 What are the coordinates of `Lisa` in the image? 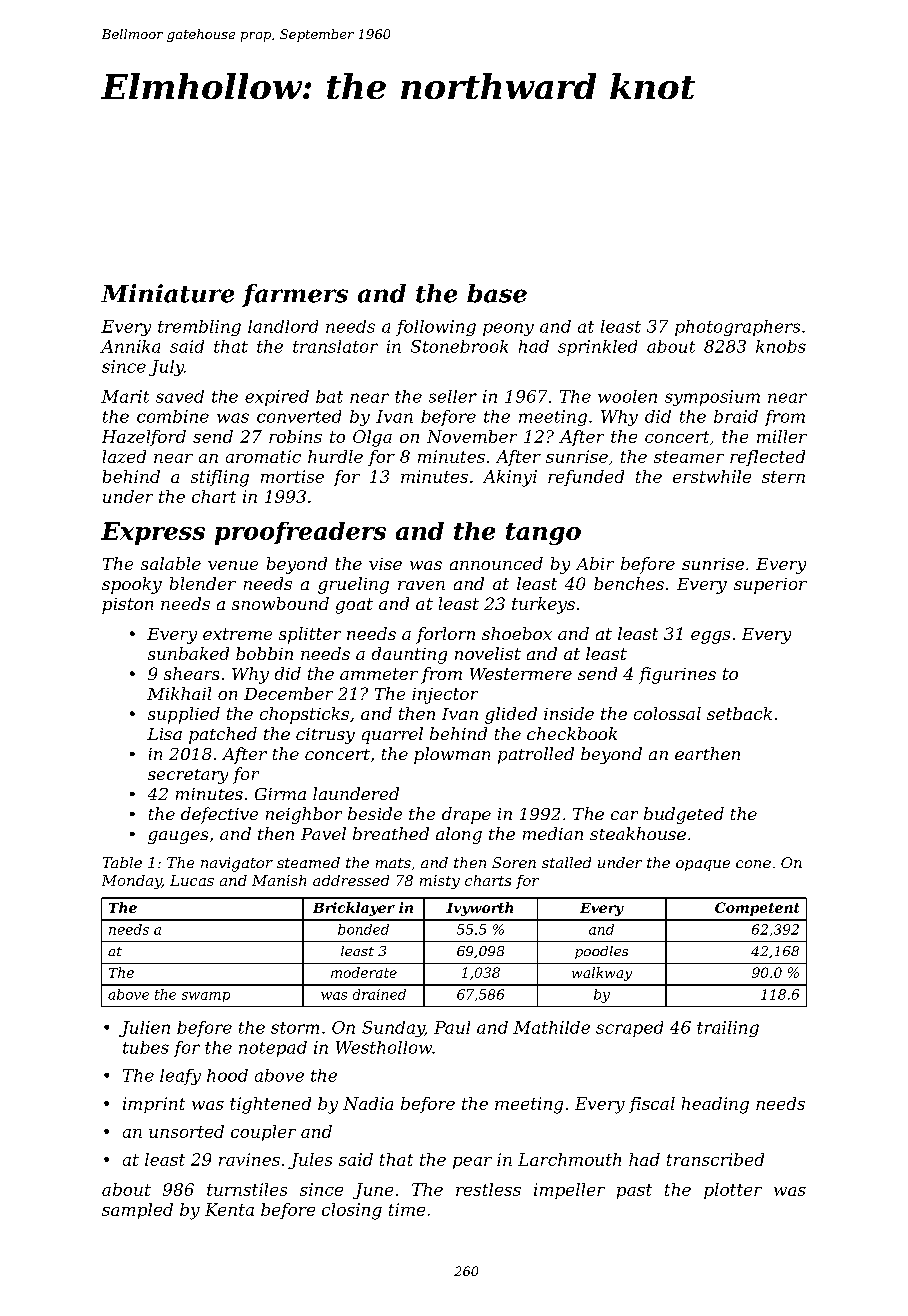 It's located at (164, 734).
